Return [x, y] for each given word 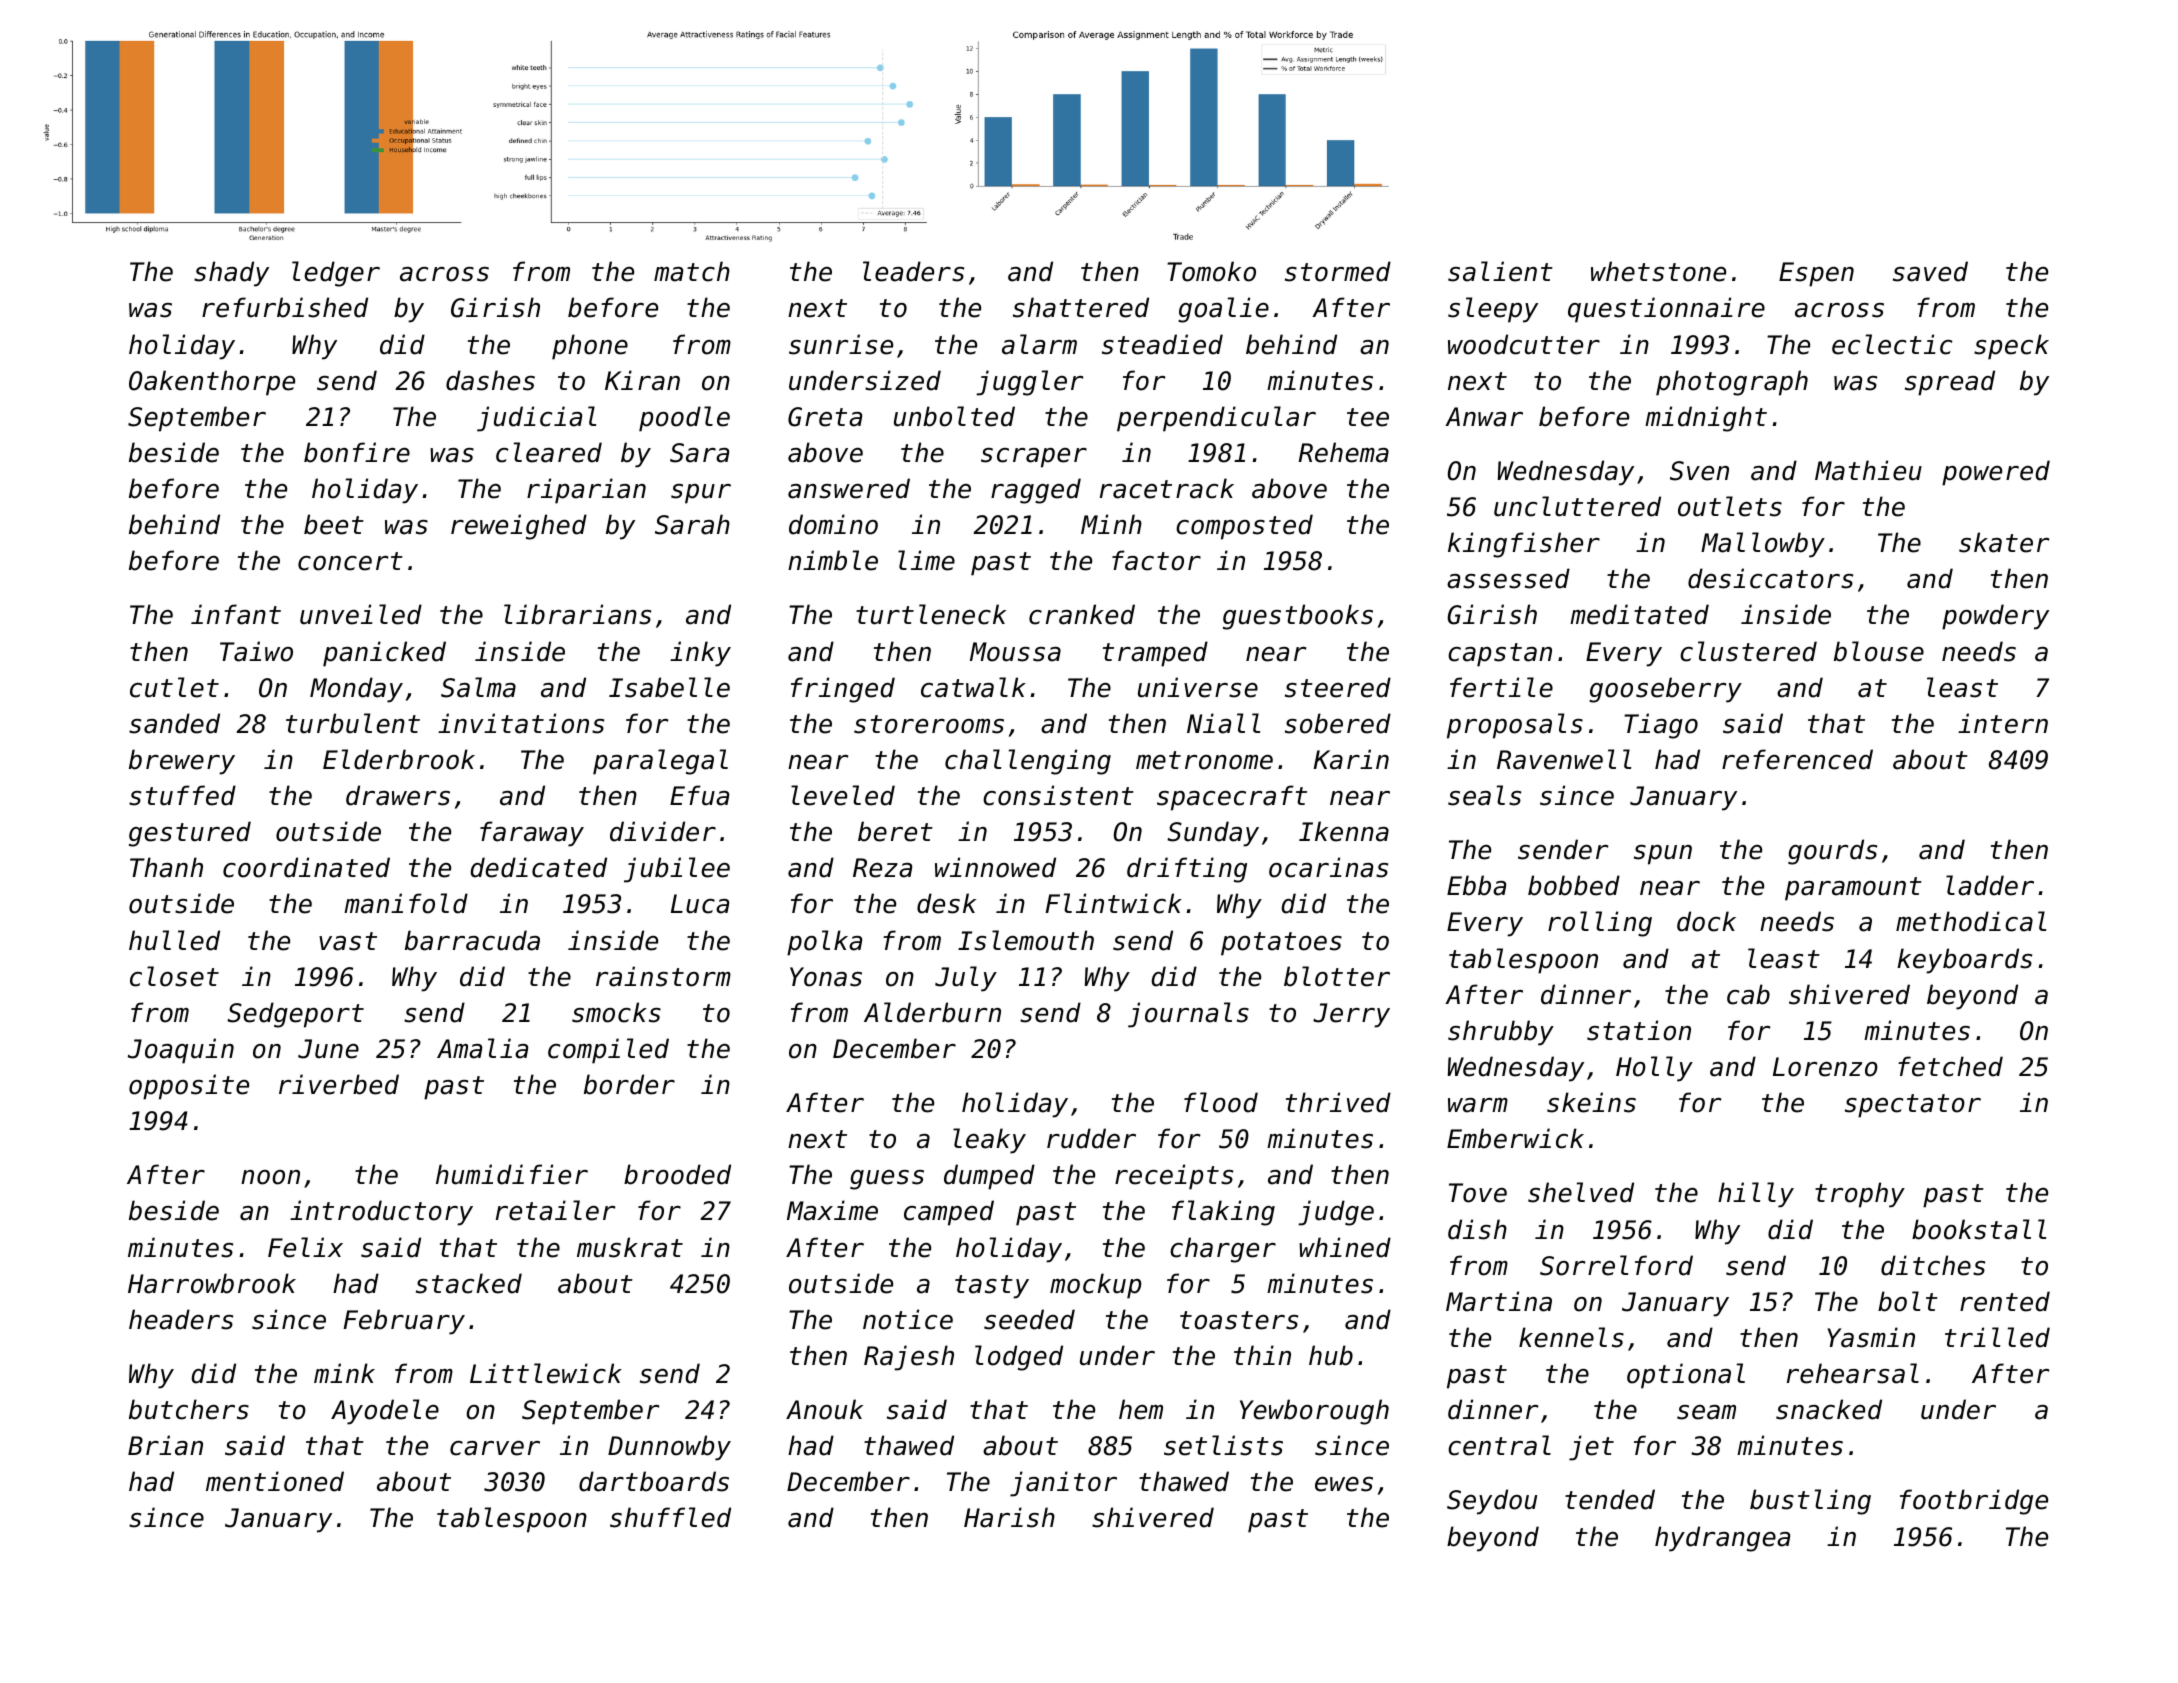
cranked [1082, 614]
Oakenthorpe [212, 383]
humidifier [512, 1174]
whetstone [1658, 271]
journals [1188, 1015]
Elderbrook [399, 759]
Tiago [1661, 726]
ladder [1990, 885]
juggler [1029, 383]
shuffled [670, 1517]
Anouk [824, 1409]
